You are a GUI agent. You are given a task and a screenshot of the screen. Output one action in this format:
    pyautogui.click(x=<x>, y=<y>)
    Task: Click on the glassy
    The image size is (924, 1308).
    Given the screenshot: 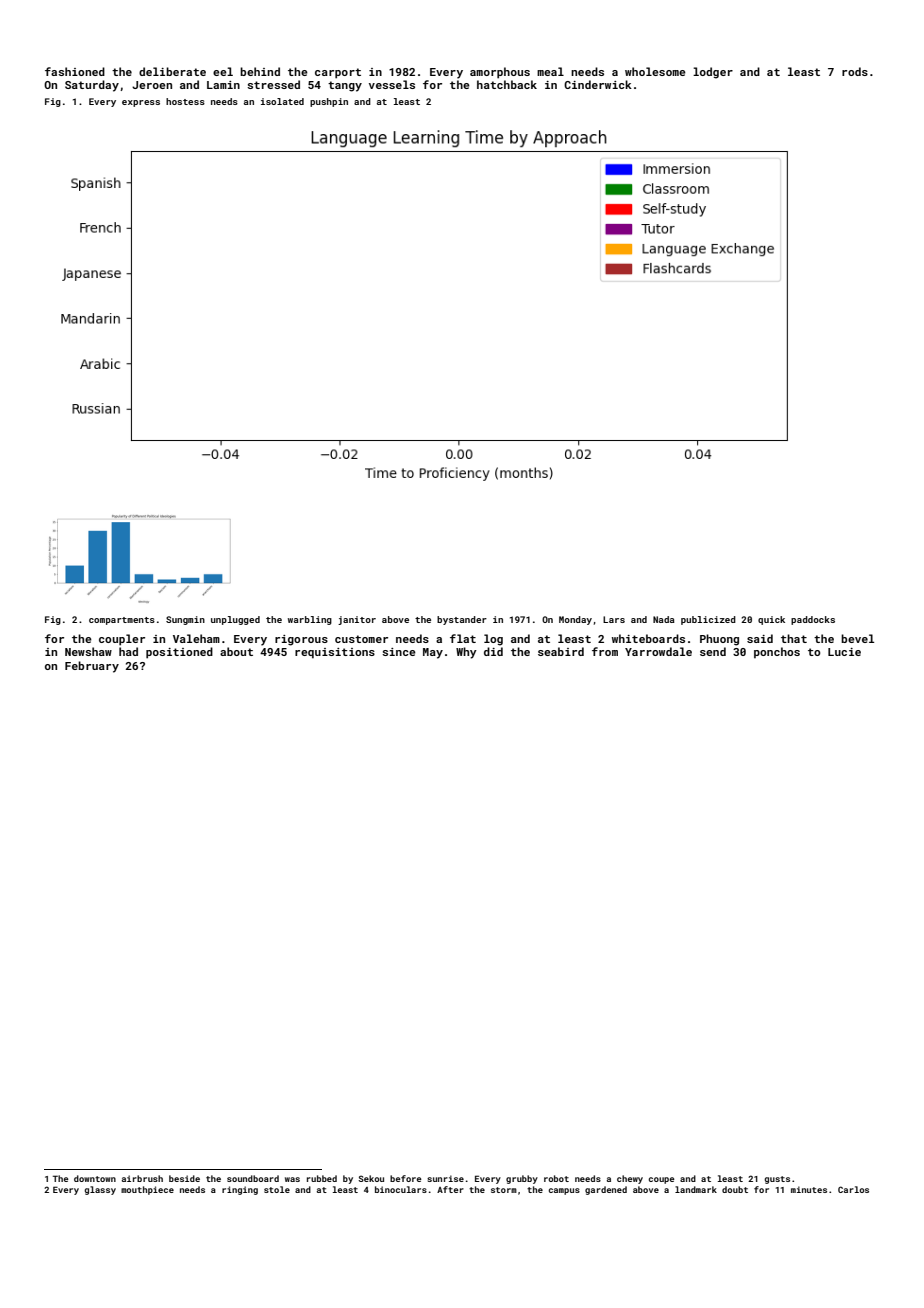 What is the action you would take?
    pyautogui.click(x=100, y=1190)
